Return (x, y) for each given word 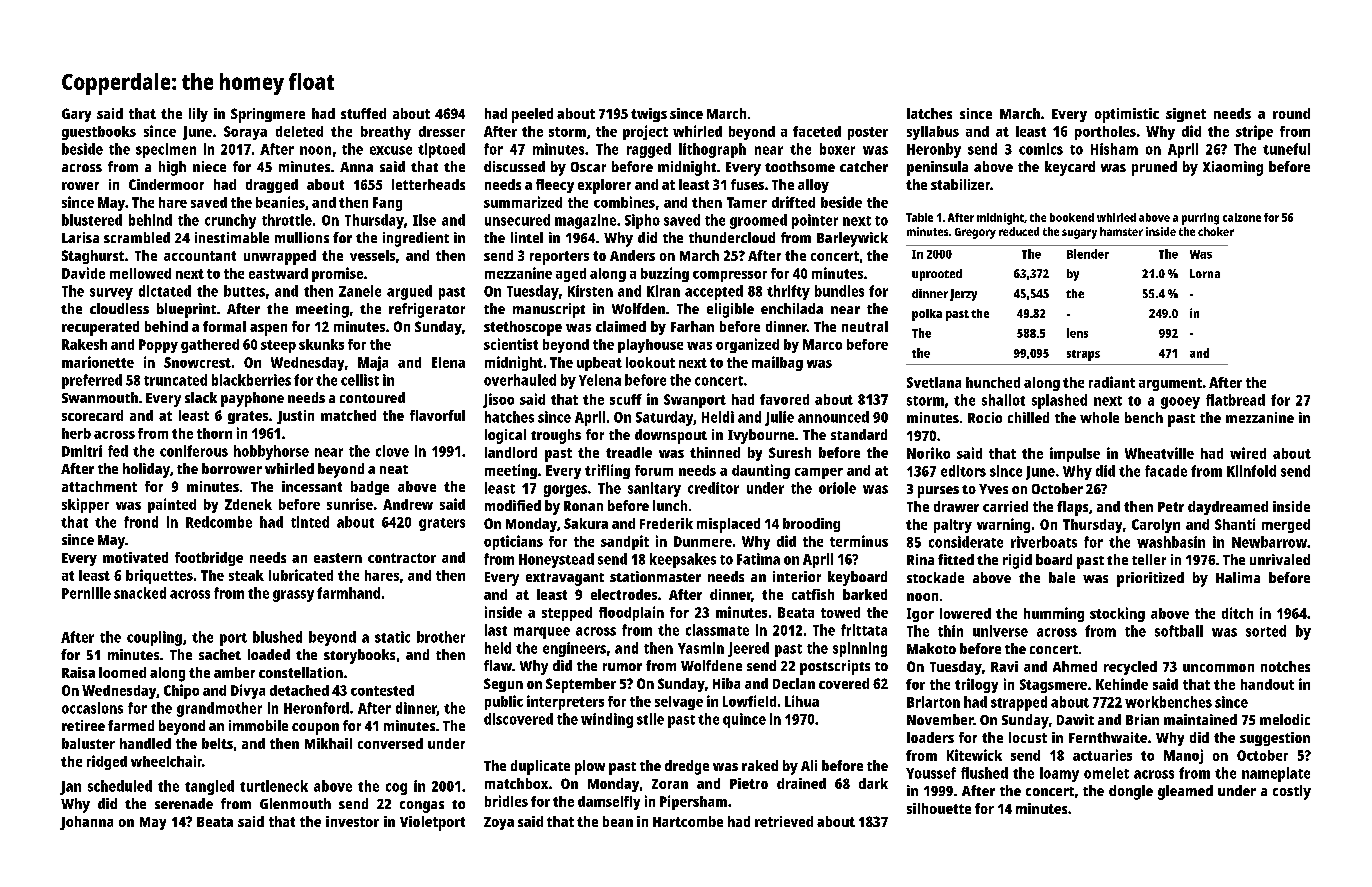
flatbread (1235, 400)
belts (217, 743)
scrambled (137, 237)
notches (1285, 666)
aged (571, 275)
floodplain (631, 613)
